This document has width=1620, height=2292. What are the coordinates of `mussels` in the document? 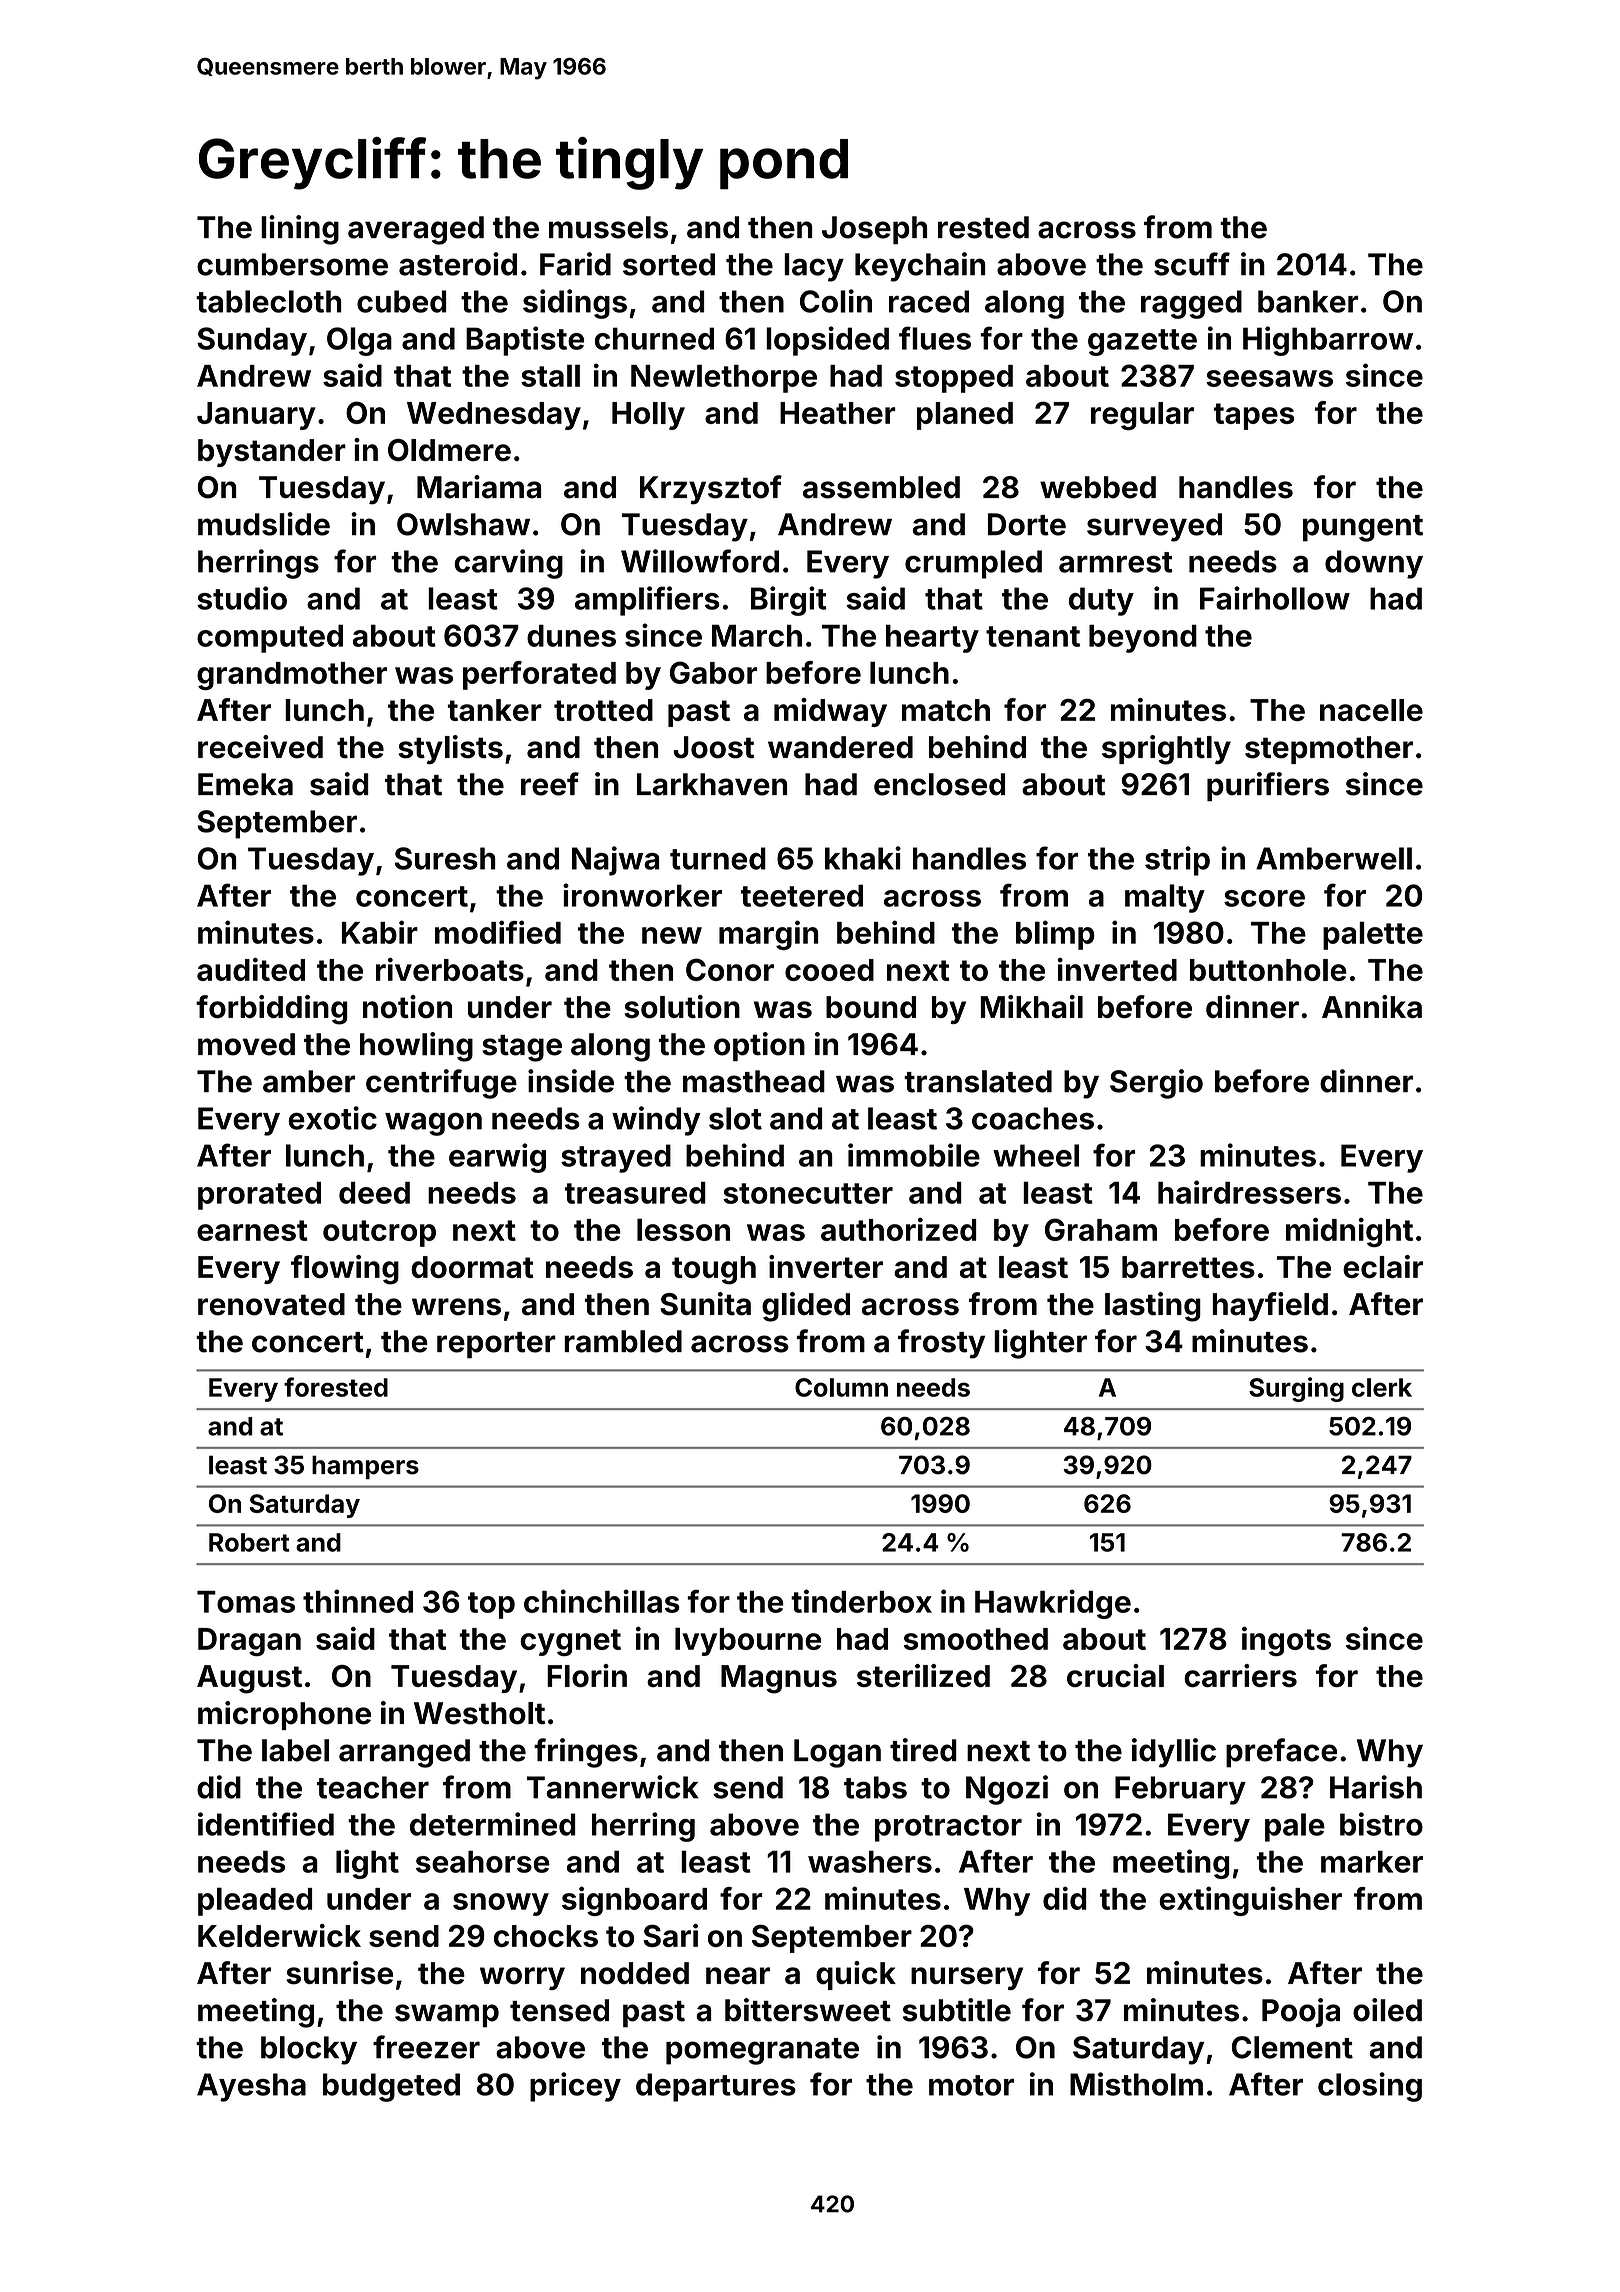 It's located at (608, 227).
